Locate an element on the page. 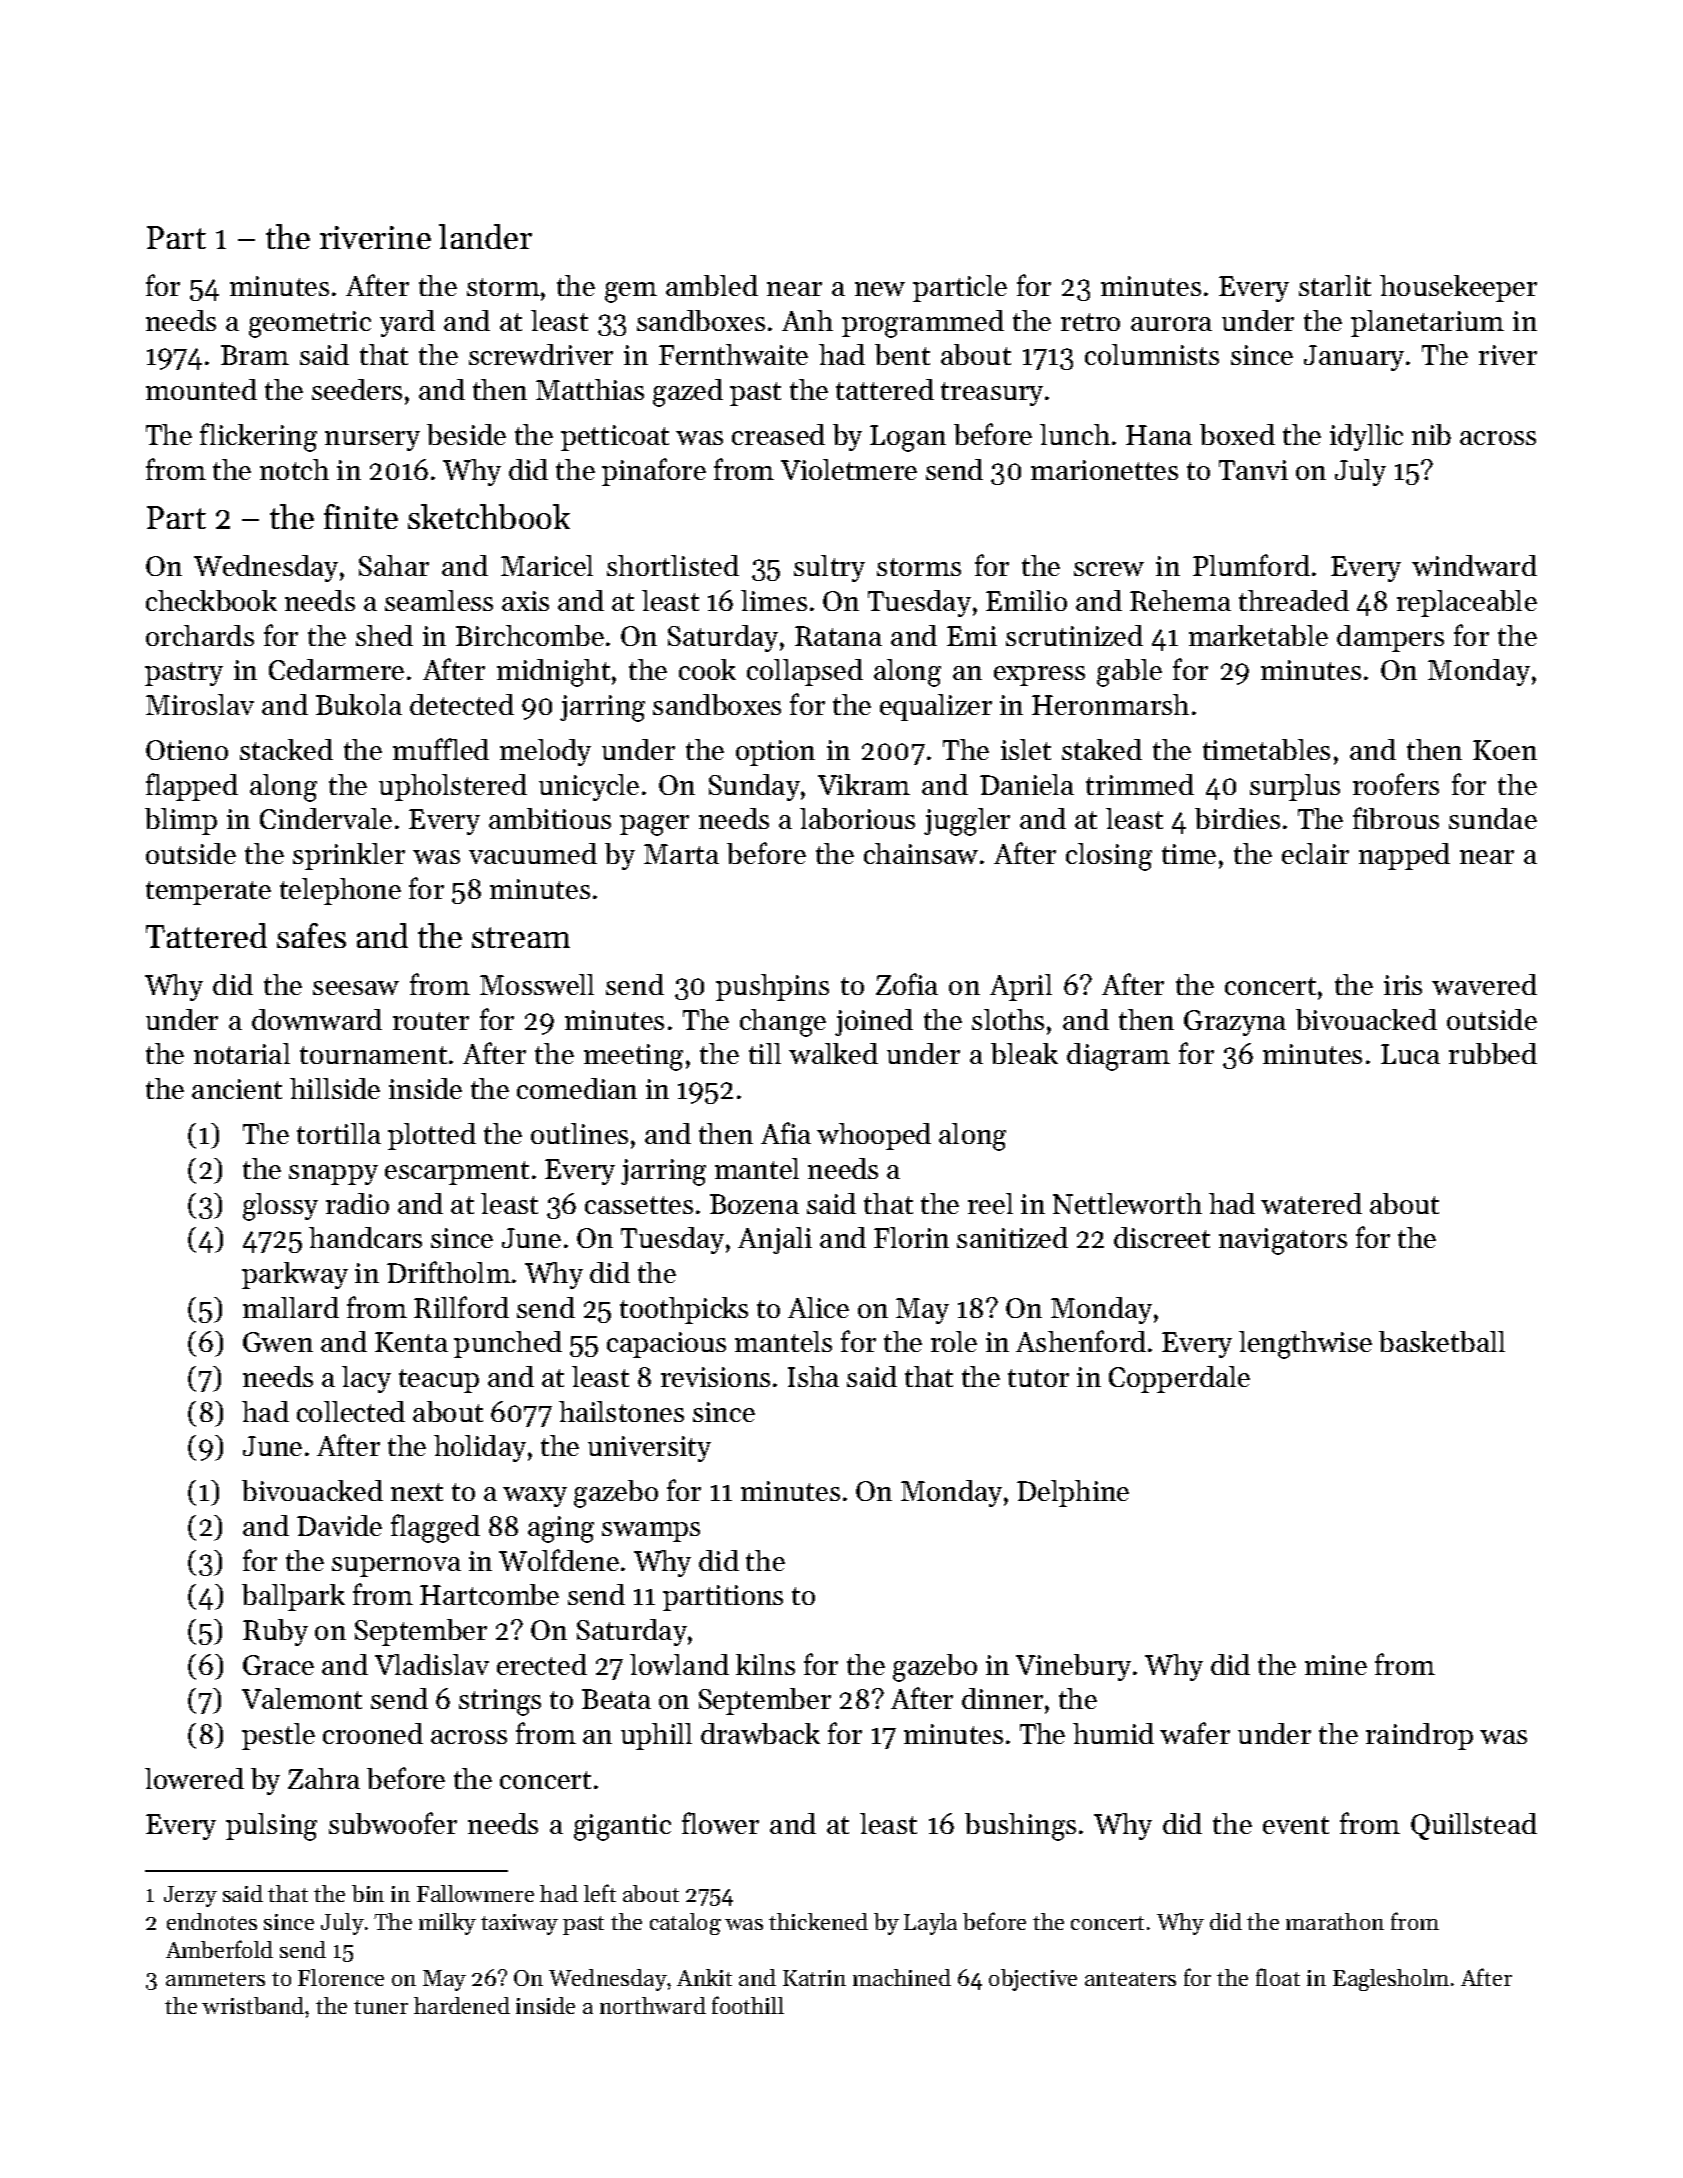  marathon is located at coordinates (1335, 1921).
